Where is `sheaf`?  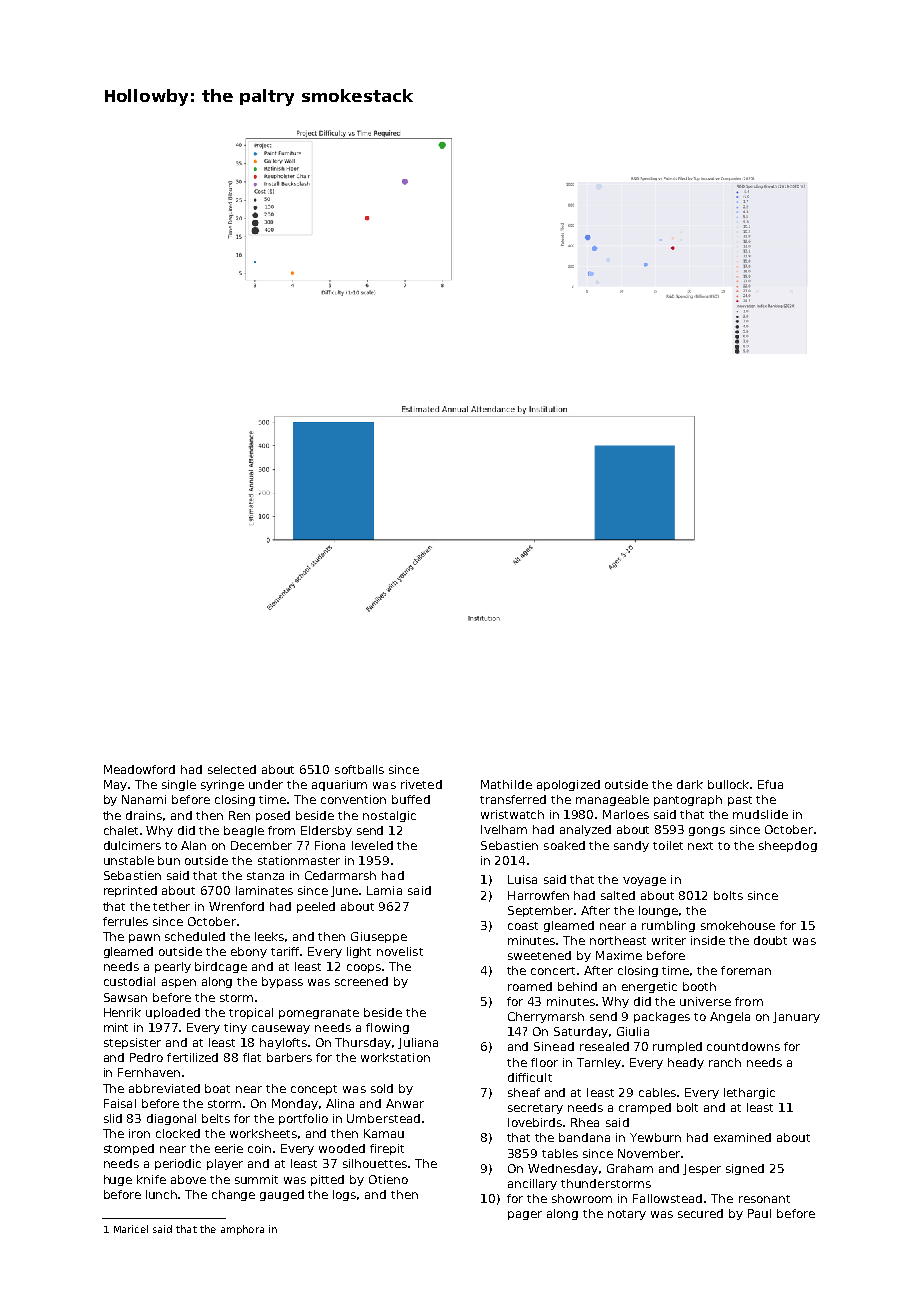
sheaf is located at coordinates (524, 1092).
